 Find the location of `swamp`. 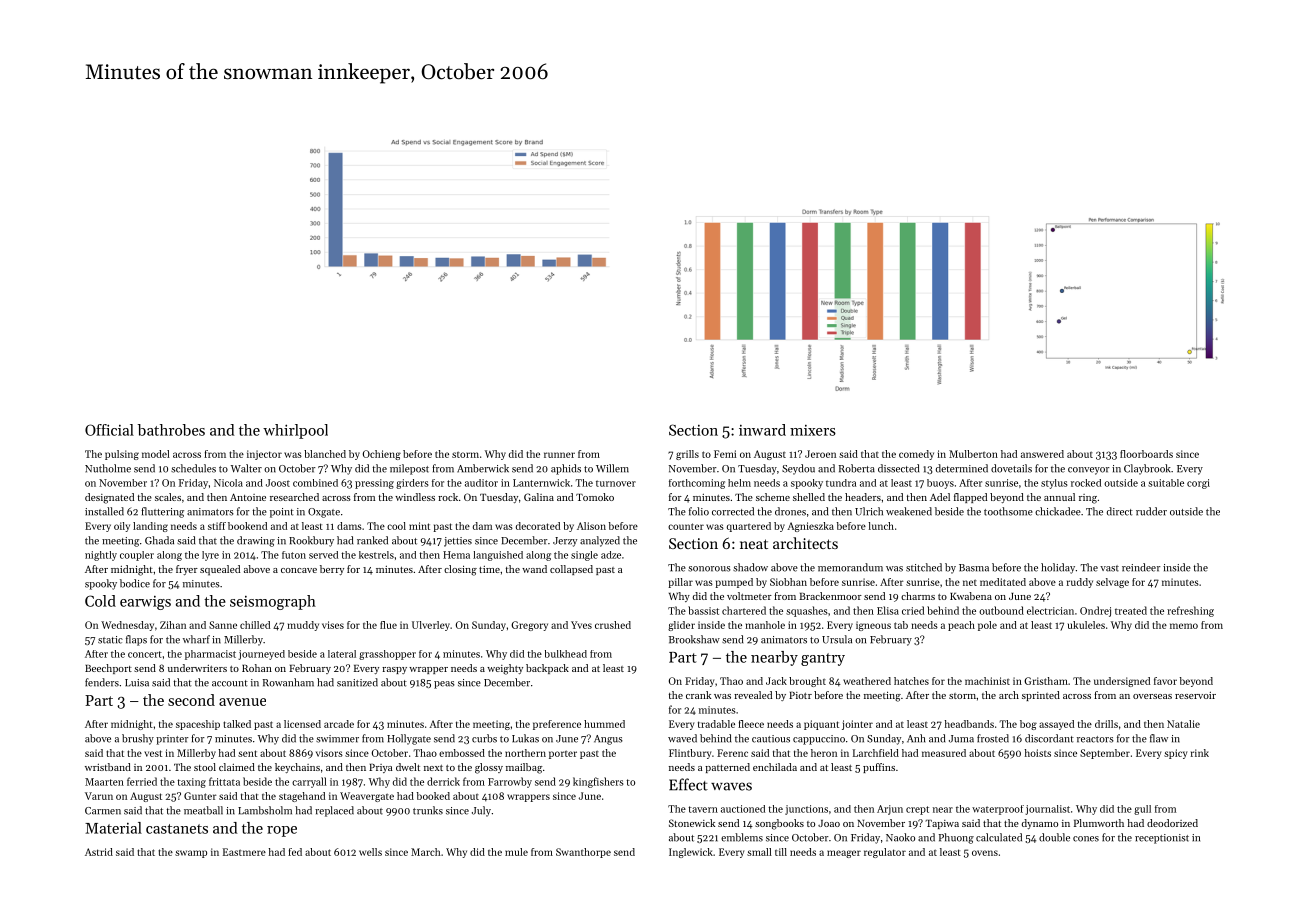

swamp is located at coordinates (191, 854).
